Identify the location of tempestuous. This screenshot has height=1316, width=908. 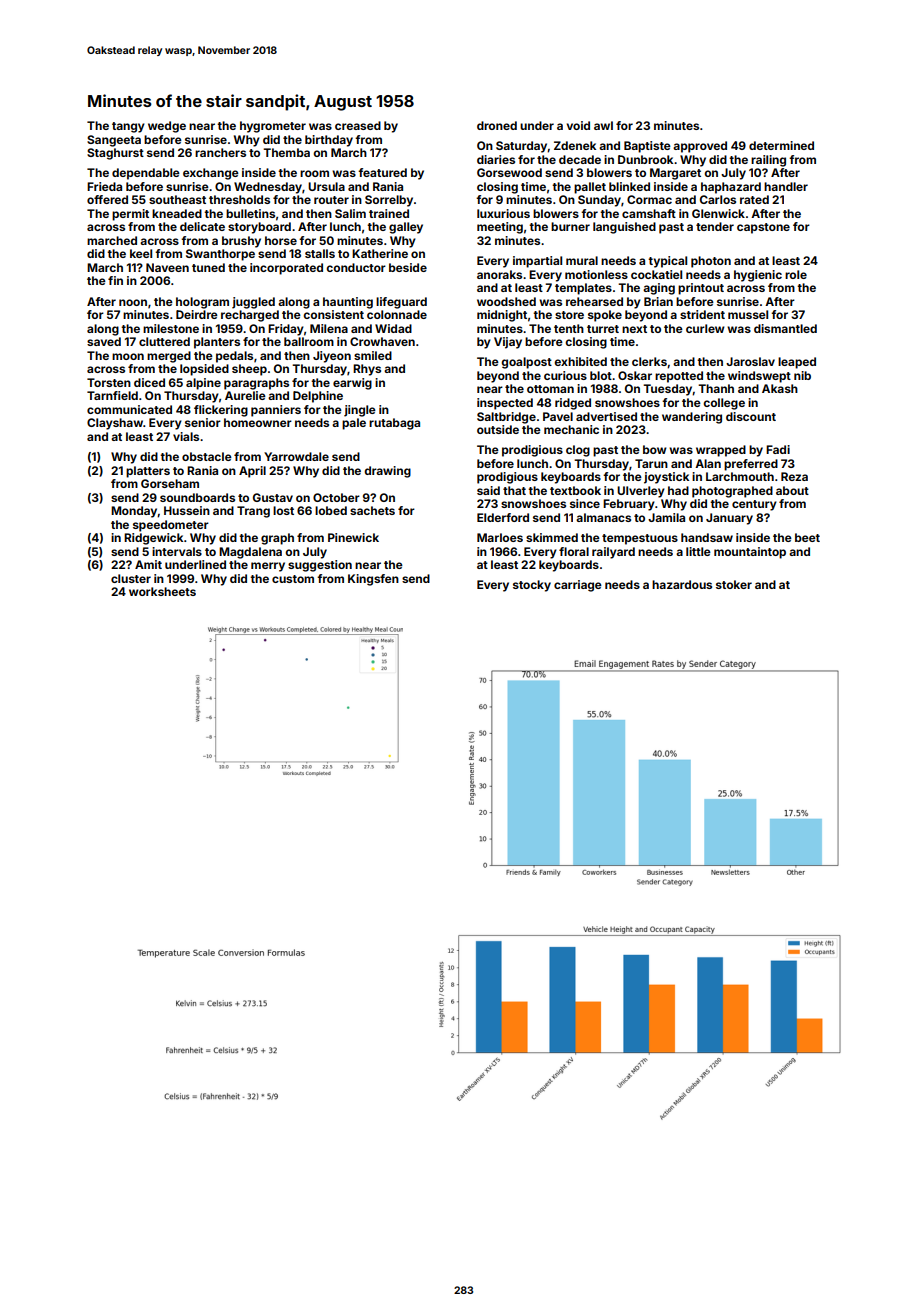
(640, 539).
